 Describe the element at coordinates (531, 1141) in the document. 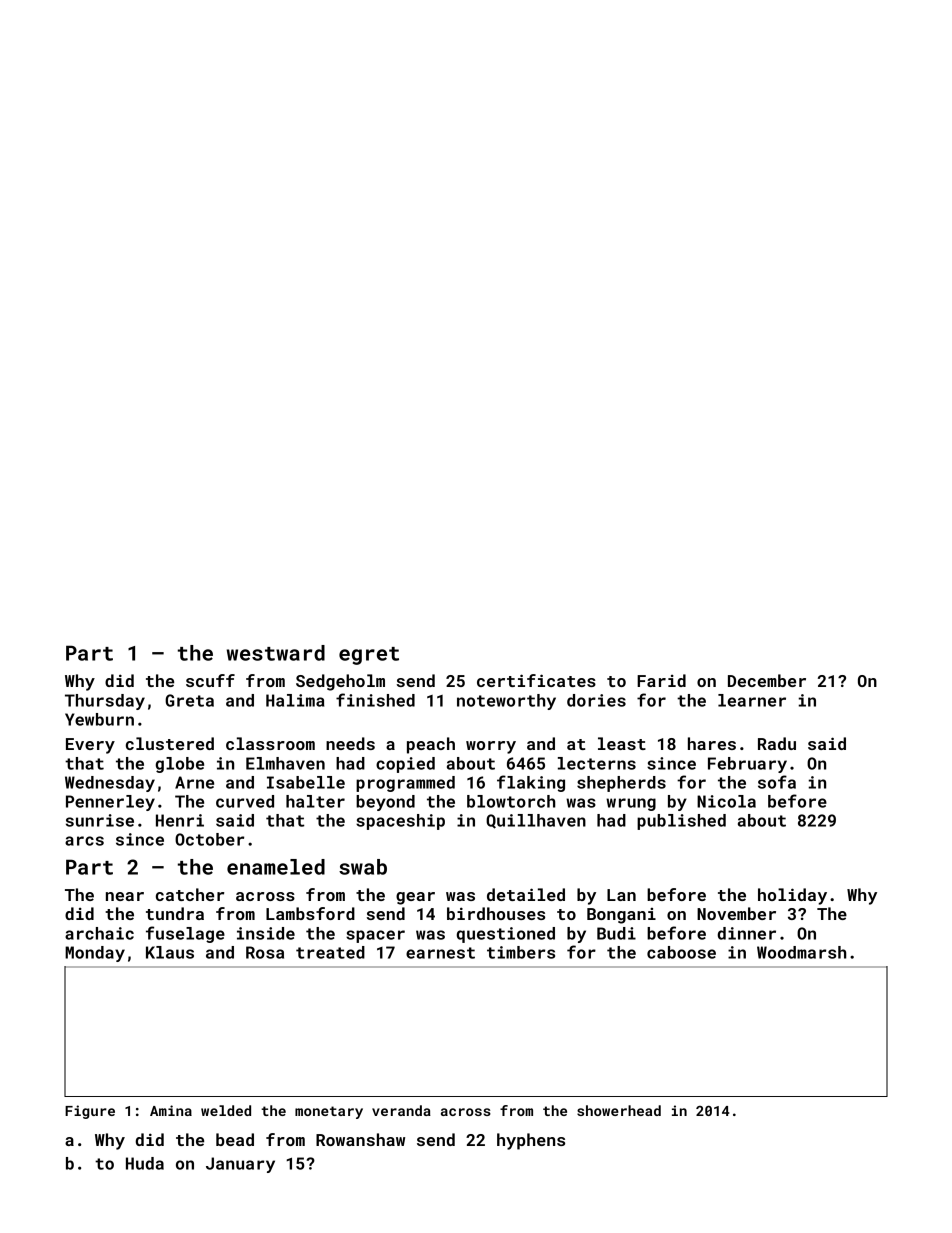

I see `hyphens` at that location.
